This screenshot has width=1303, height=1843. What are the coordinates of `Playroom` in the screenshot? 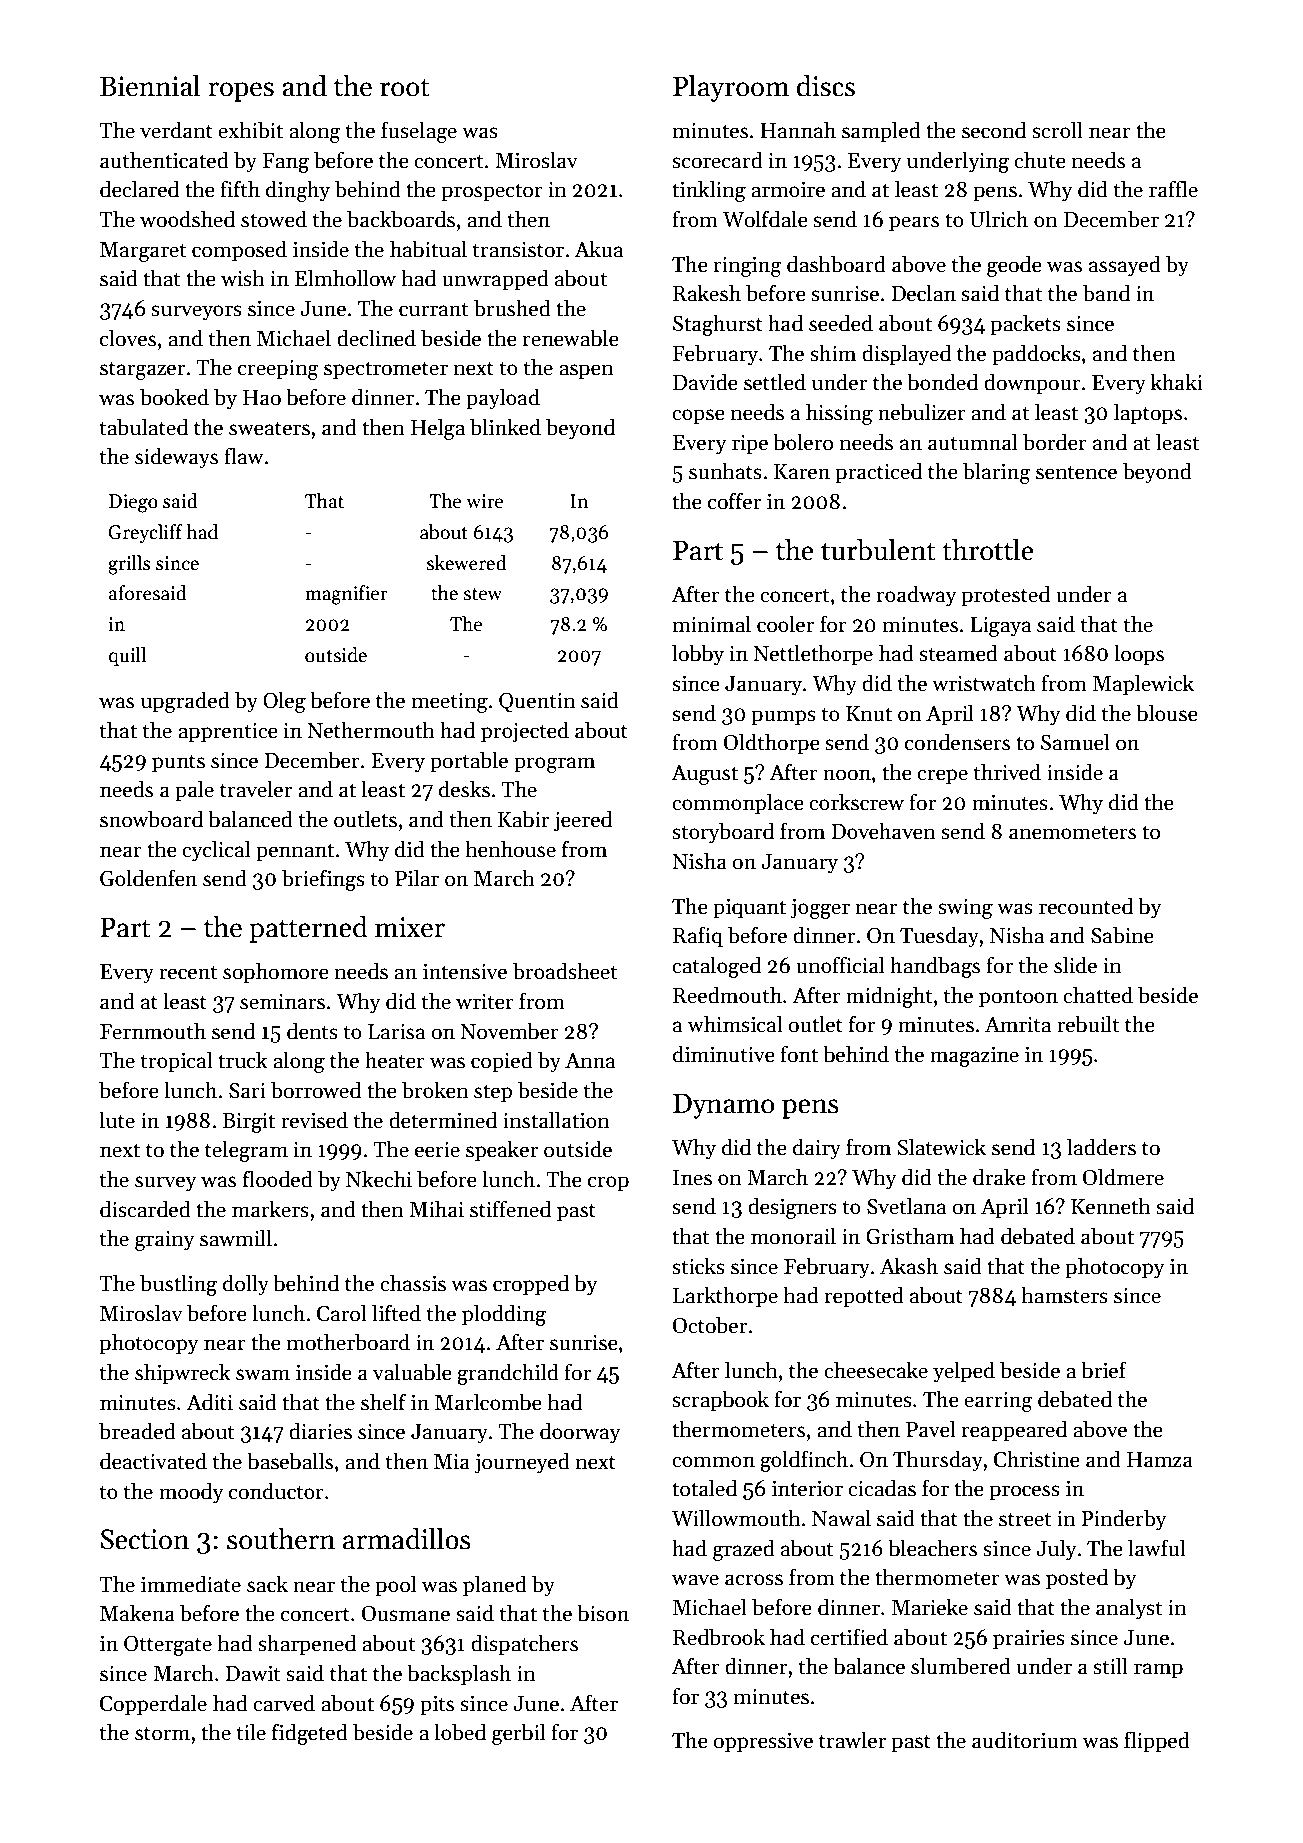 It's located at (731, 88).
